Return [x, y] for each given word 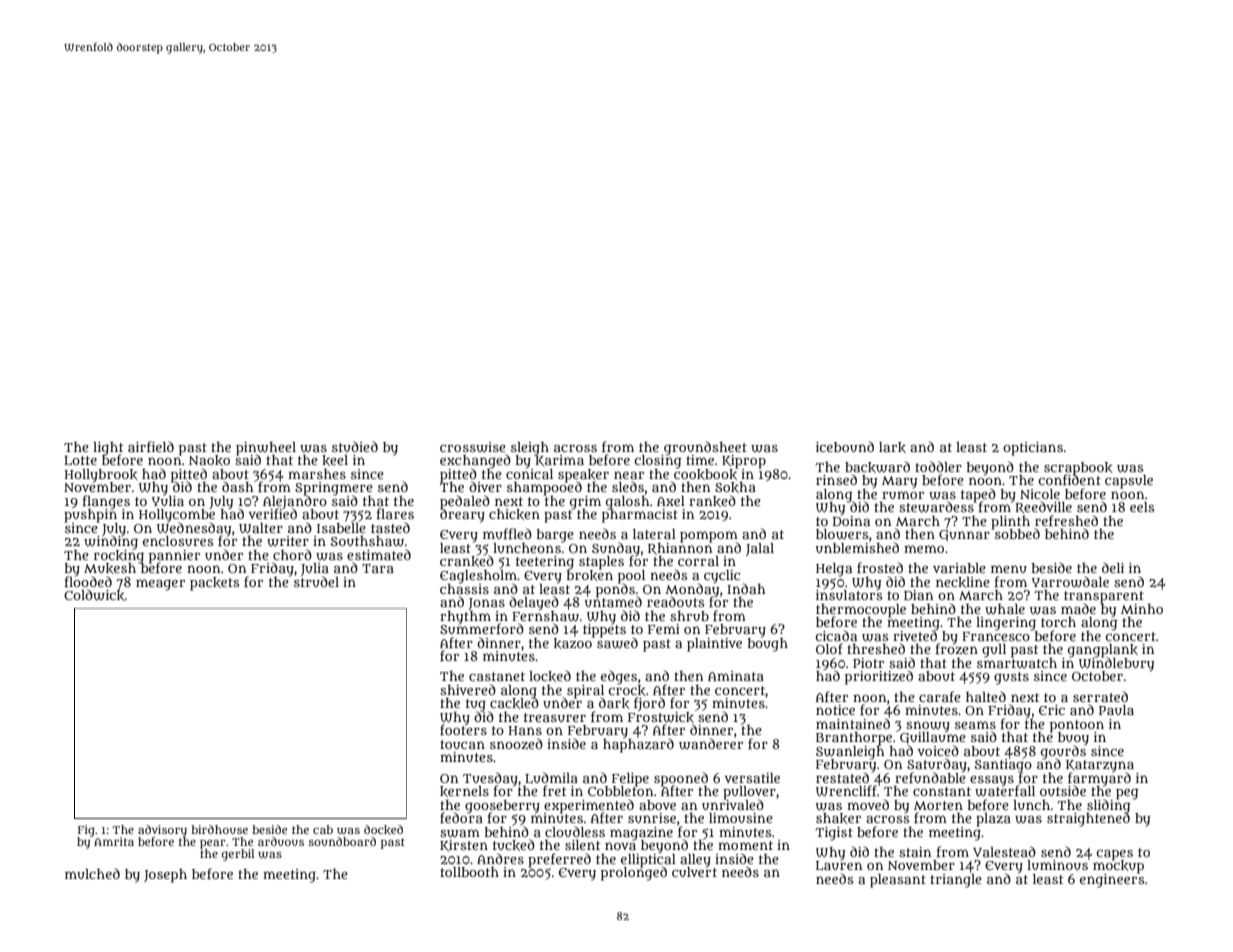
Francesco [996, 636]
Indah [746, 588]
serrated [1100, 696]
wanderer [711, 744]
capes [1114, 855]
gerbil [238, 855]
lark [892, 447]
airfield [151, 446]
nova [620, 846]
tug [476, 705]
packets [214, 584]
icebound [845, 446]
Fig [86, 831]
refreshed [1066, 520]
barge [555, 536]
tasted [390, 527]
